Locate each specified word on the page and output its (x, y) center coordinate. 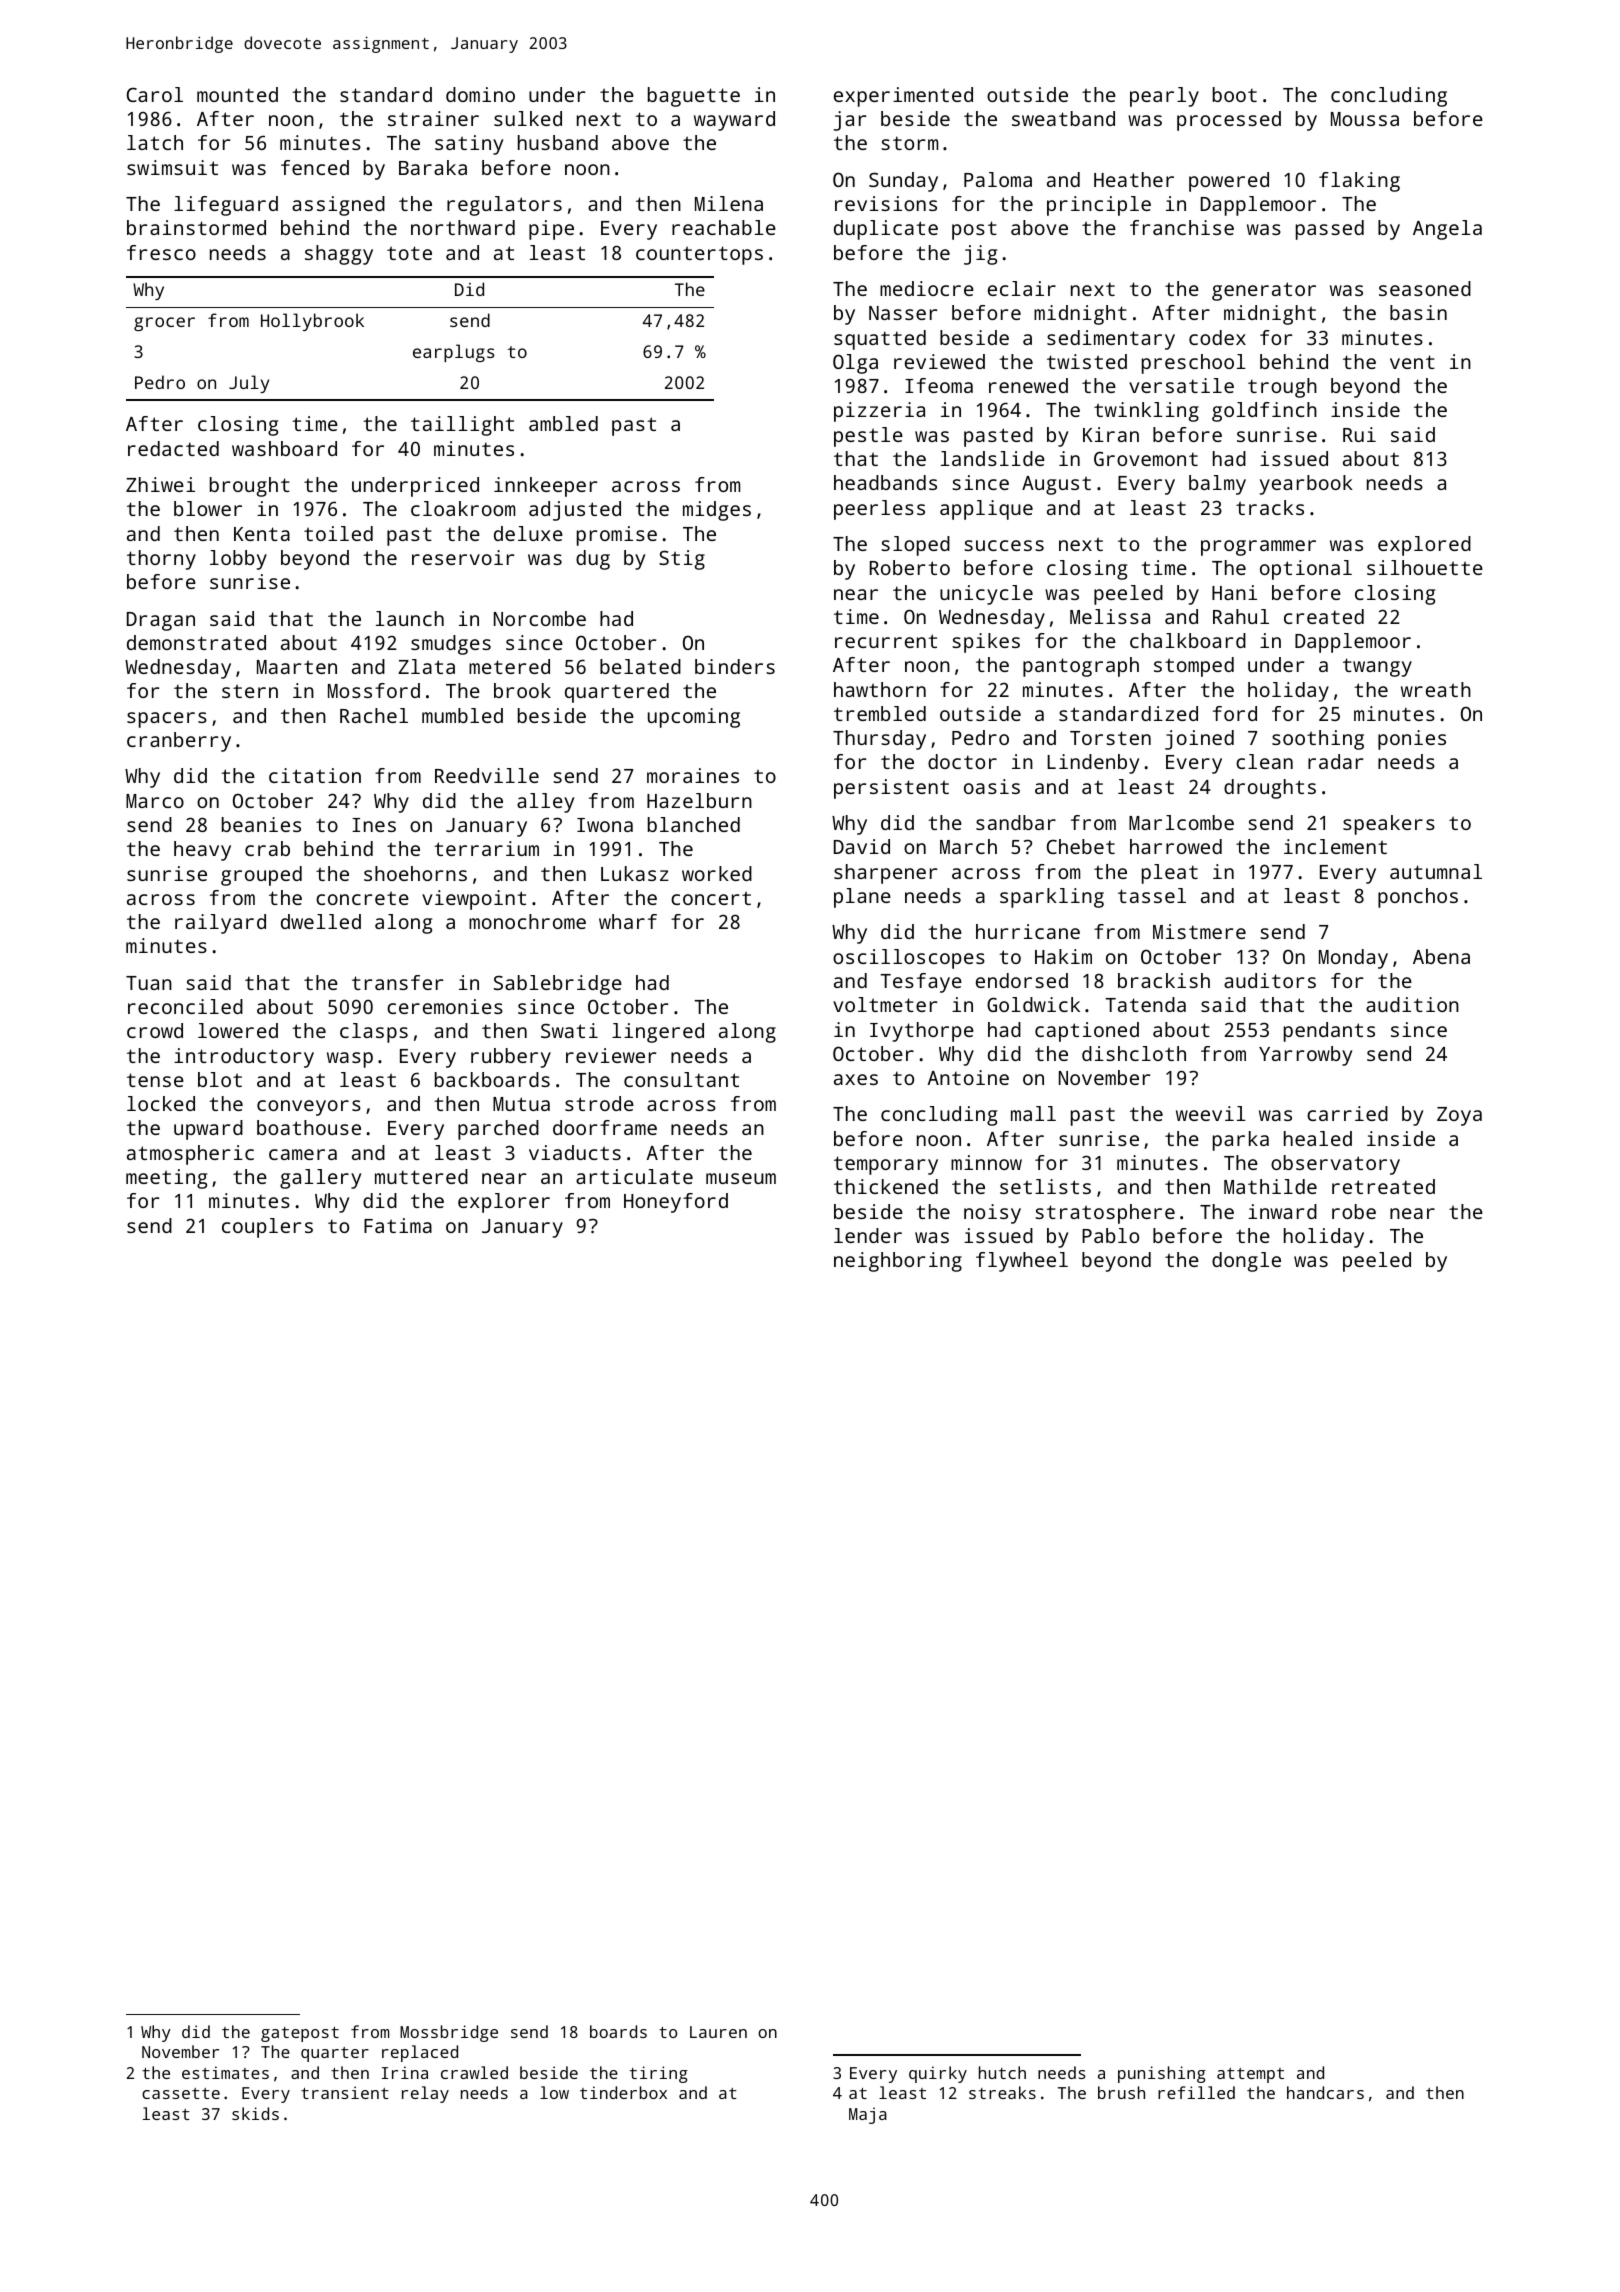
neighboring (898, 1262)
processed (1229, 121)
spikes (986, 643)
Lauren (718, 2032)
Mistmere (1199, 931)
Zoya (1459, 1116)
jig (980, 255)
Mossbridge (449, 2033)
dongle (1246, 1262)
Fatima (398, 1225)
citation (315, 775)
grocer (164, 324)
